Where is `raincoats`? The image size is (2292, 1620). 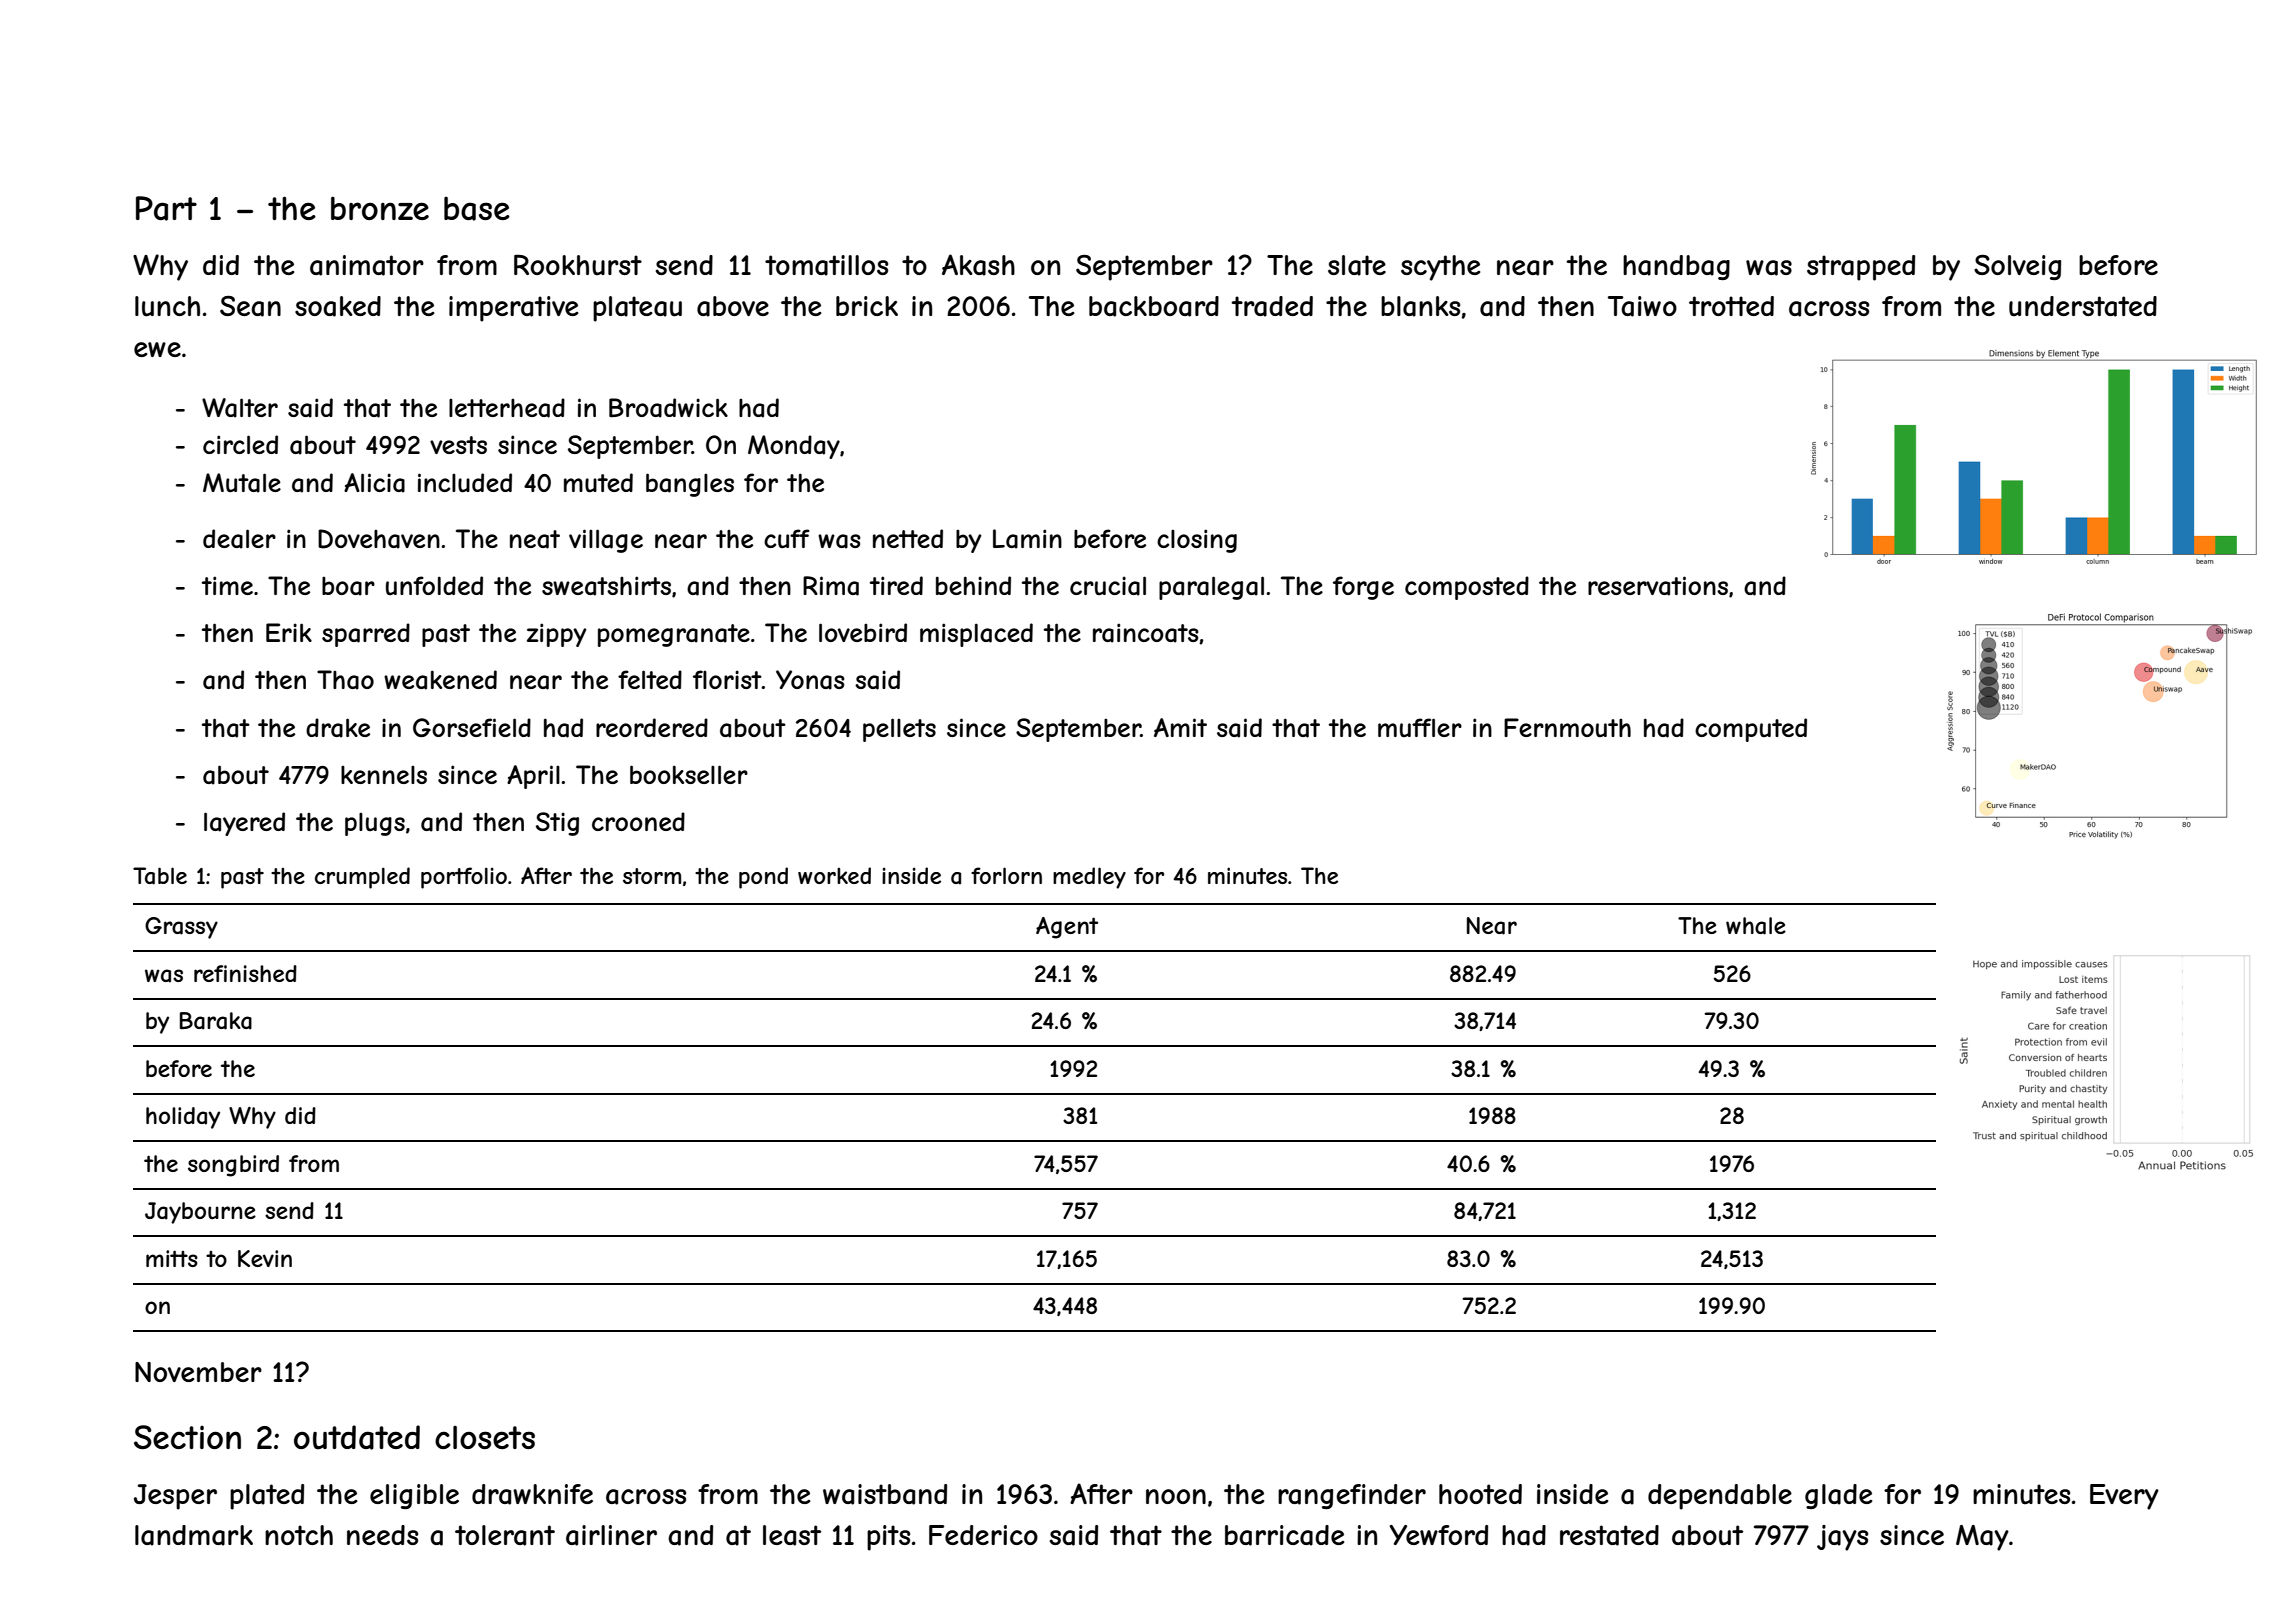
raincoats is located at coordinates (1146, 633).
